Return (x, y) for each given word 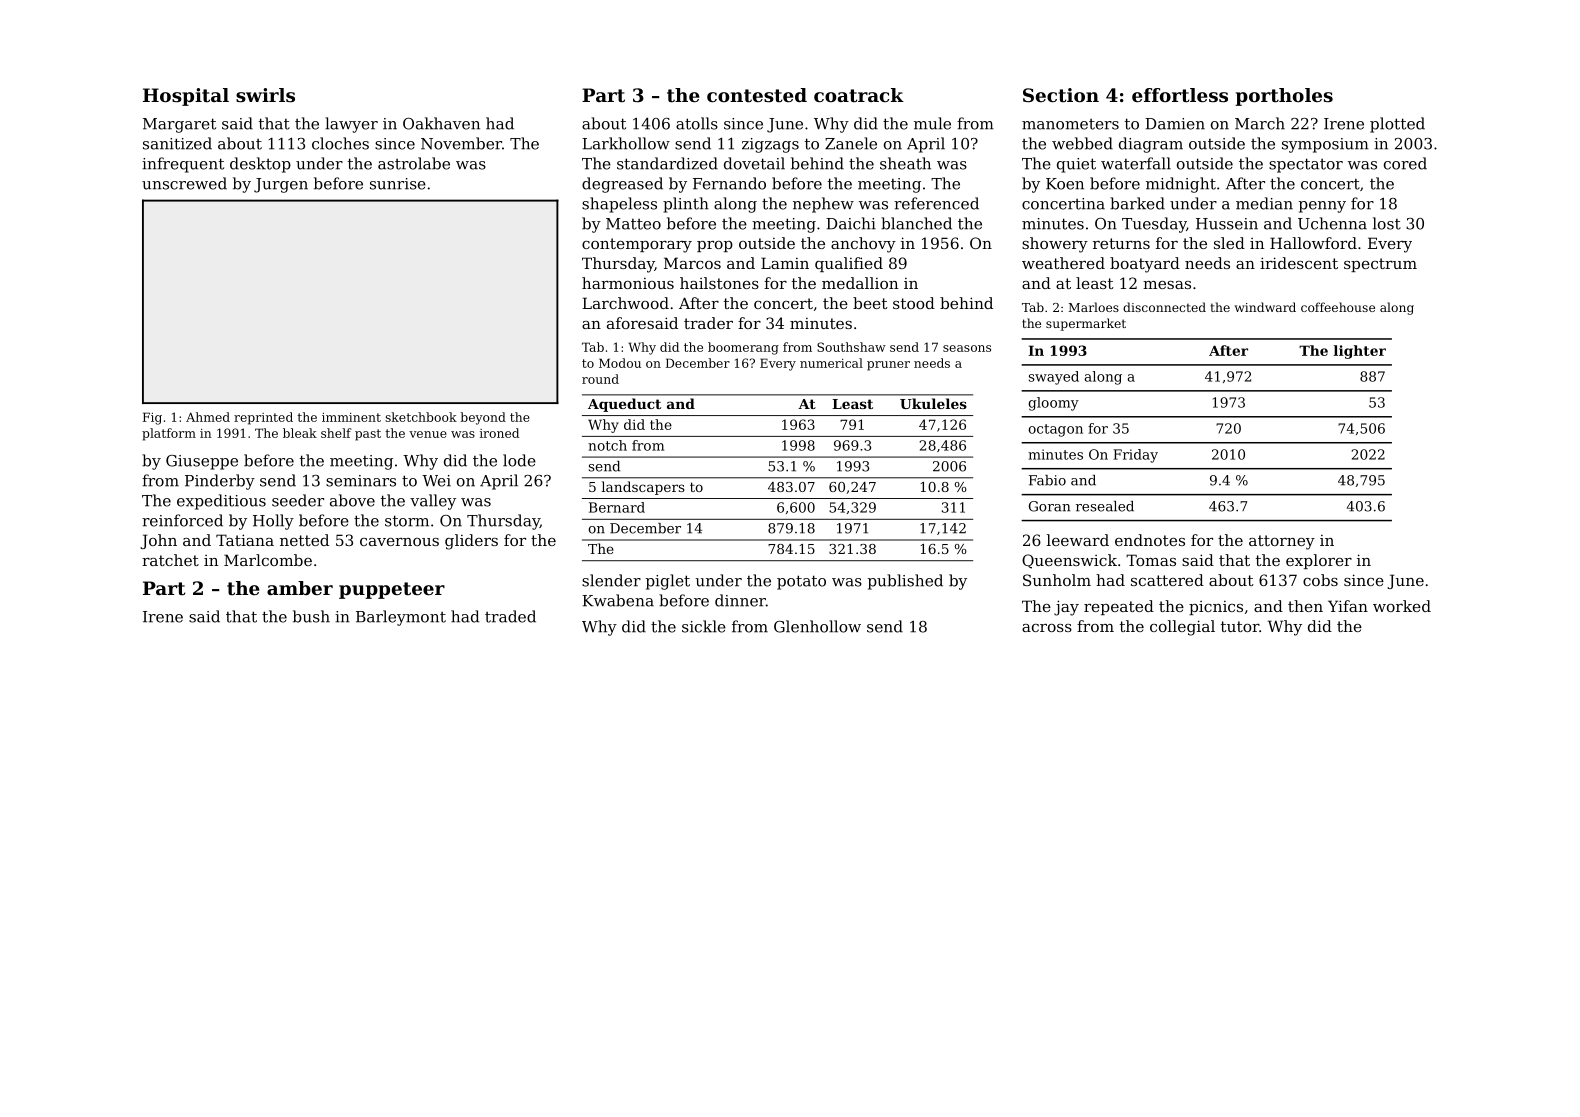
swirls (265, 95)
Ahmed (208, 417)
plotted (1397, 125)
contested (757, 95)
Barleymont (401, 618)
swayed (1054, 378)
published (905, 582)
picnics (1216, 608)
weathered (1063, 263)
